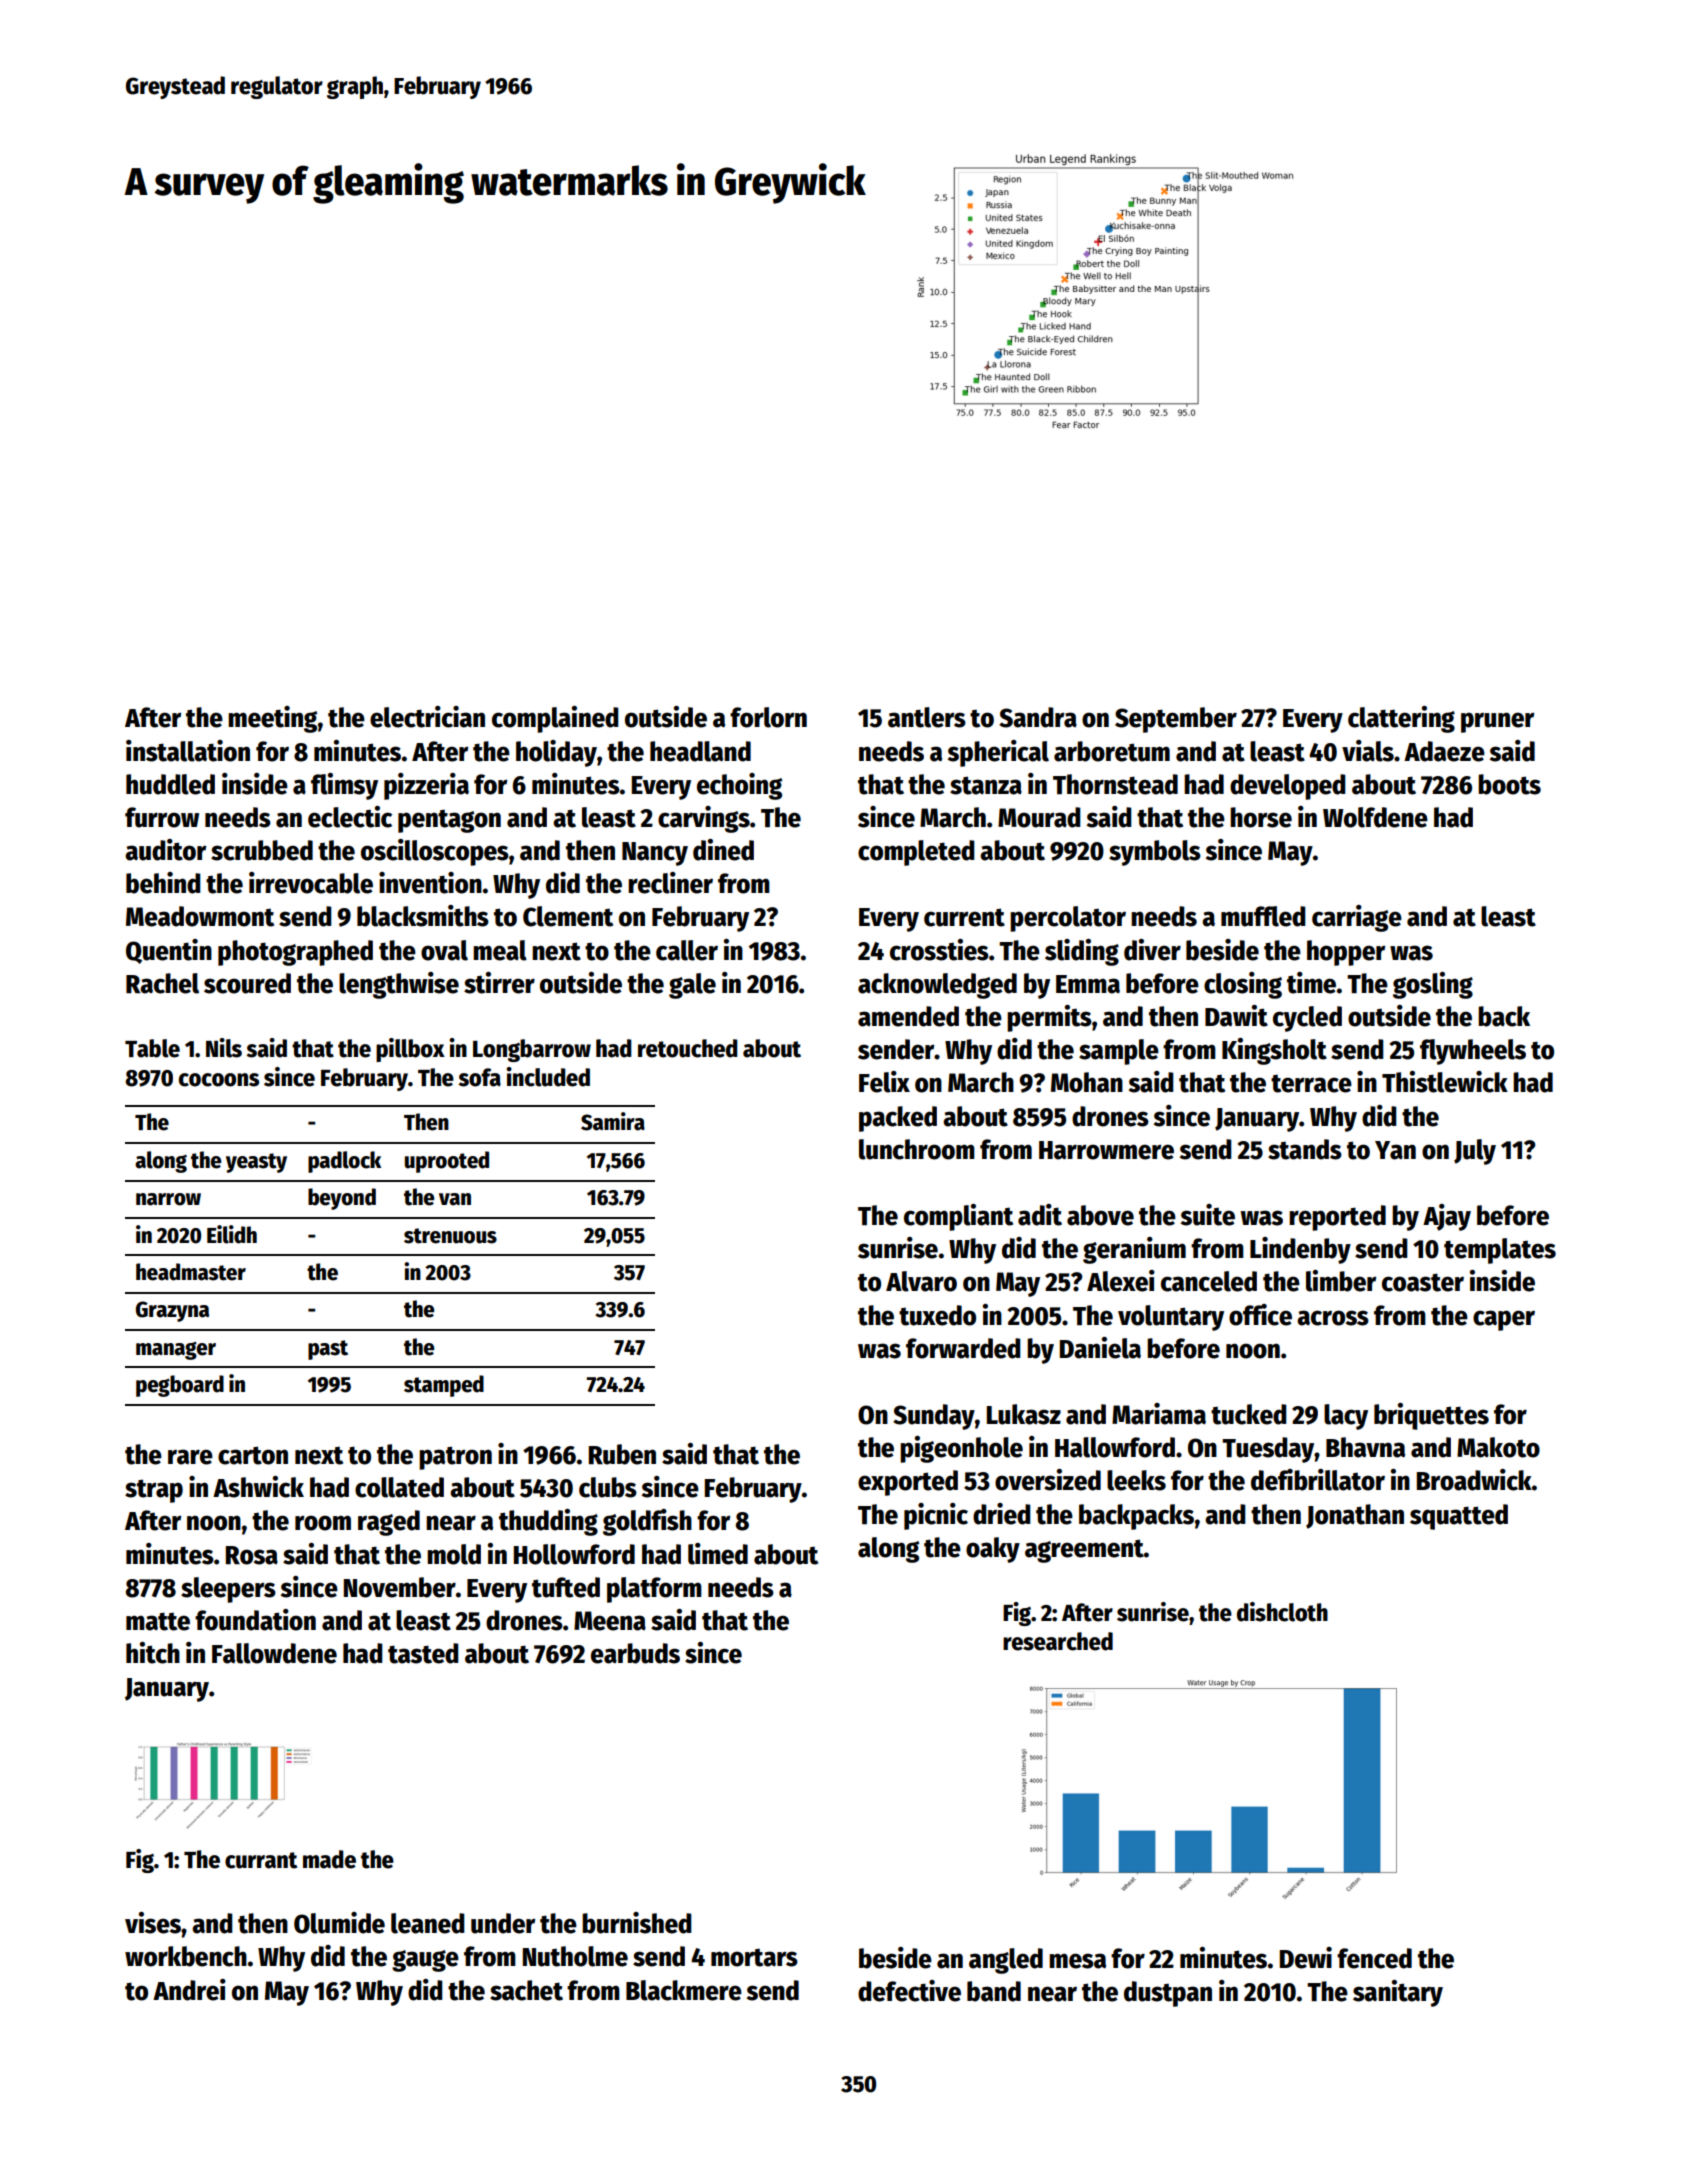 This page has width=1683, height=2178. I want to click on carriage, so click(1357, 918).
